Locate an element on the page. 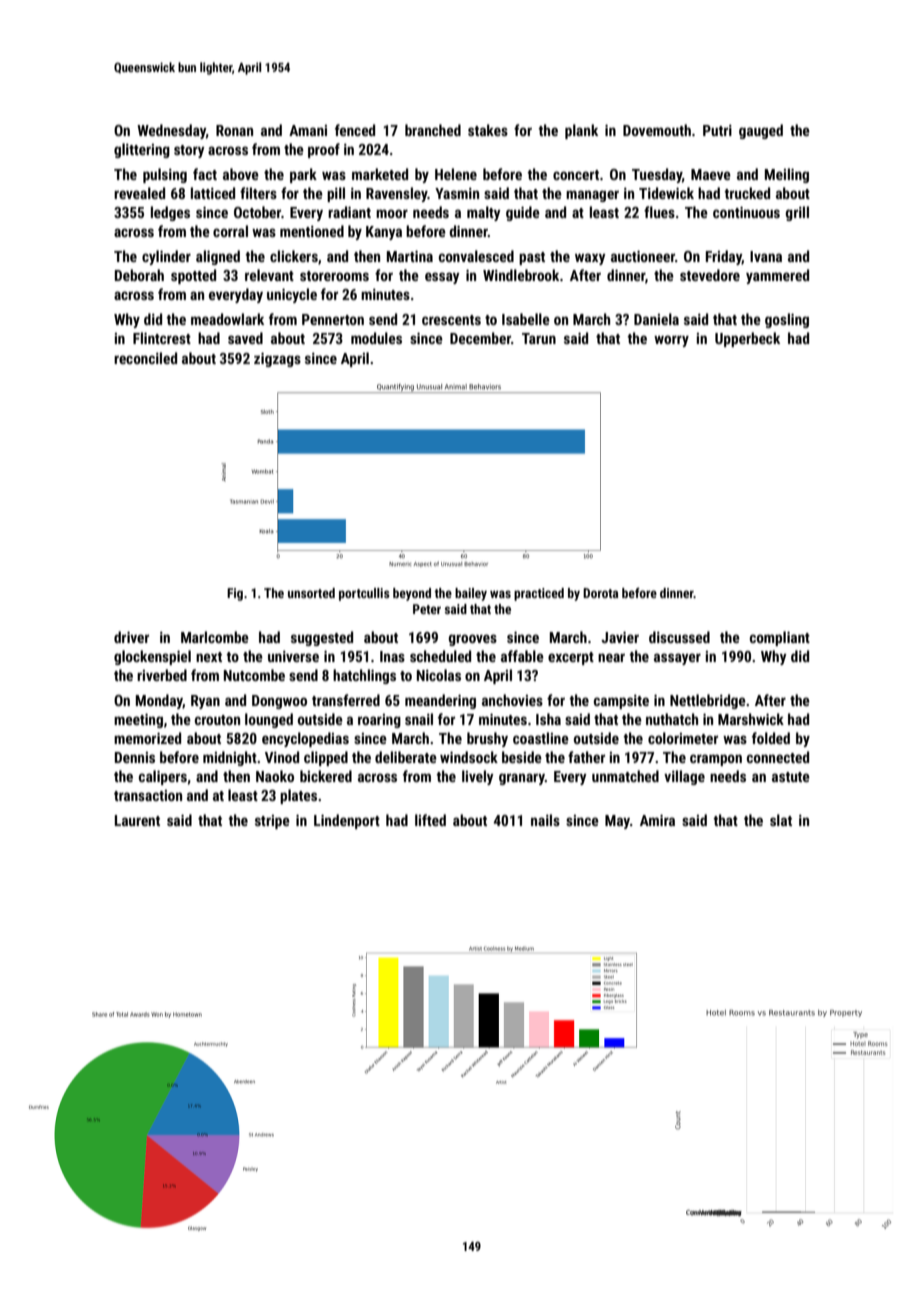  unsorted is located at coordinates (311, 593).
